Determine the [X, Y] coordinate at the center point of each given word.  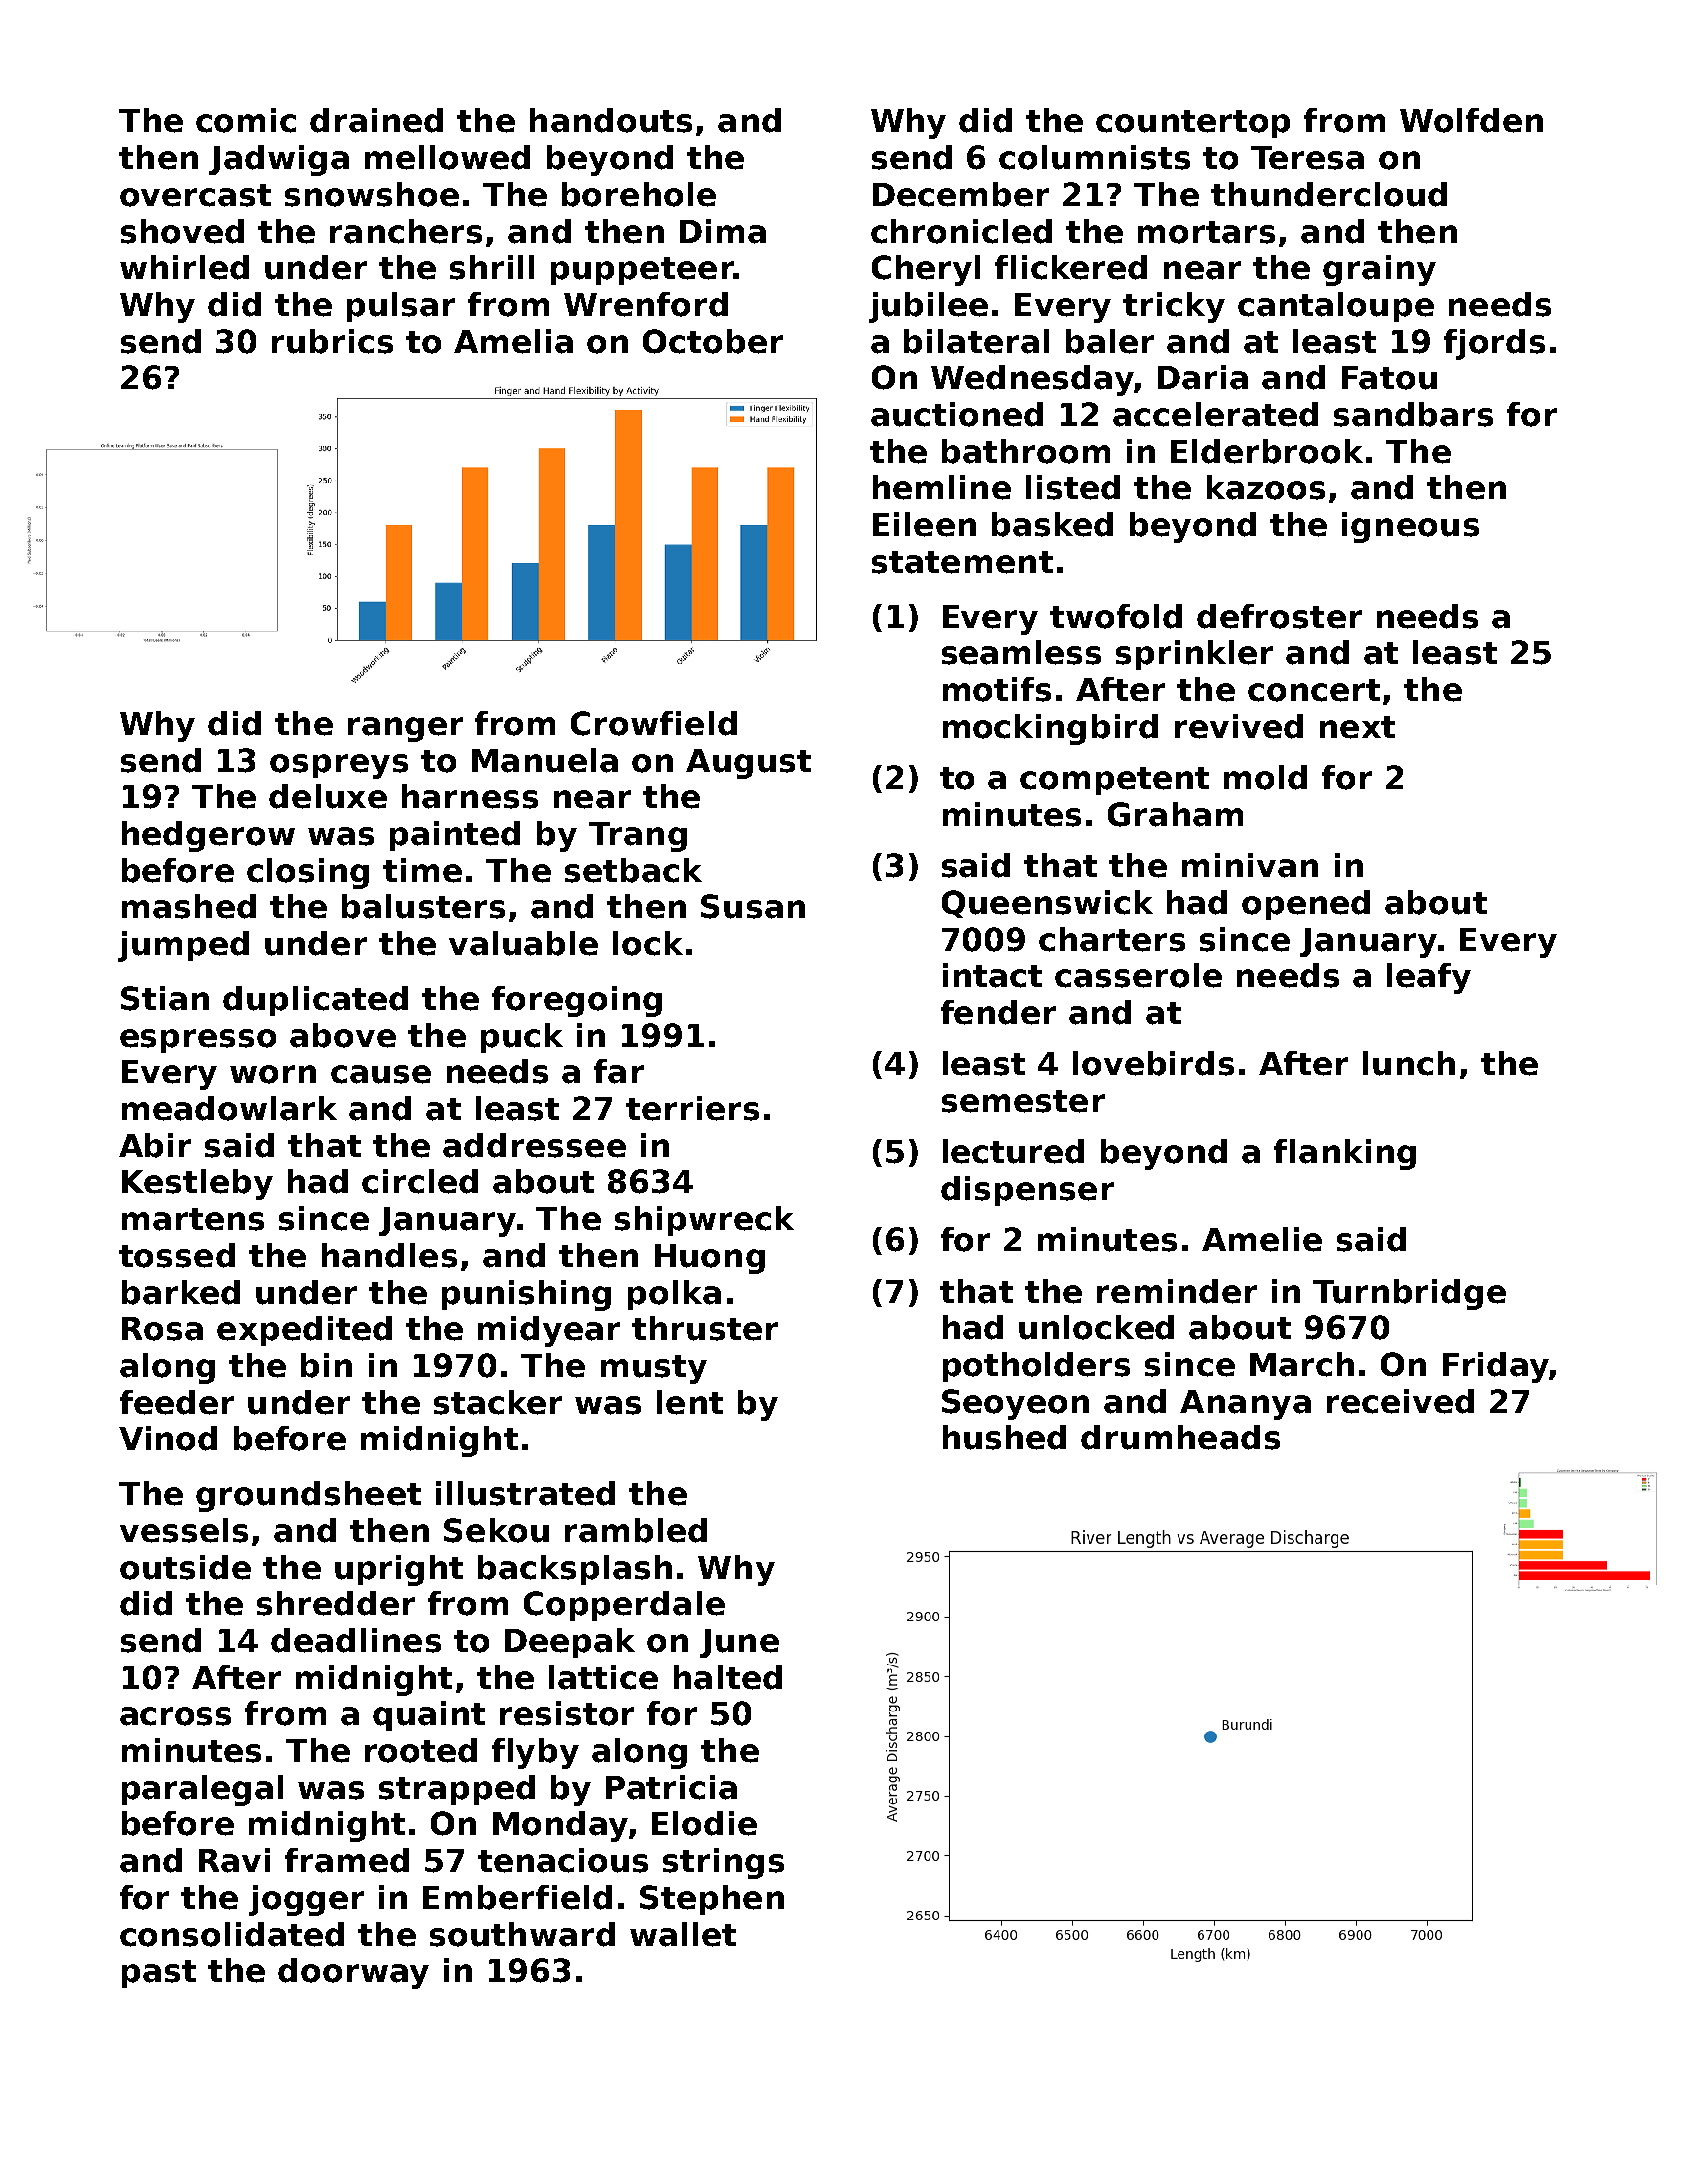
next [1357, 727]
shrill [492, 267]
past [159, 1974]
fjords [1494, 344]
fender [998, 1012]
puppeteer [642, 271]
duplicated [315, 1001]
